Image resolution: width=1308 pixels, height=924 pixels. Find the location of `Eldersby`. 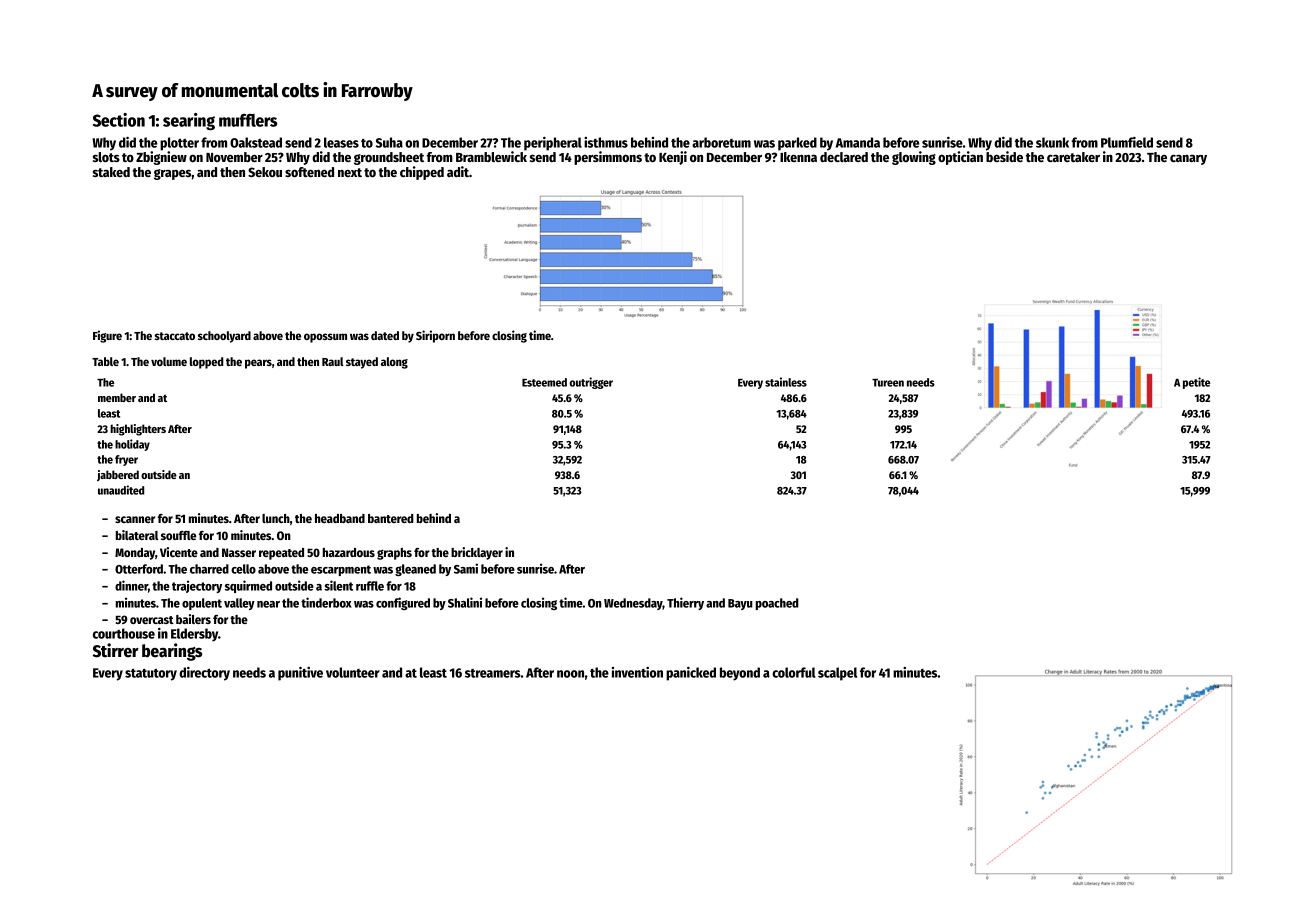

Eldersby is located at coordinates (194, 635).
